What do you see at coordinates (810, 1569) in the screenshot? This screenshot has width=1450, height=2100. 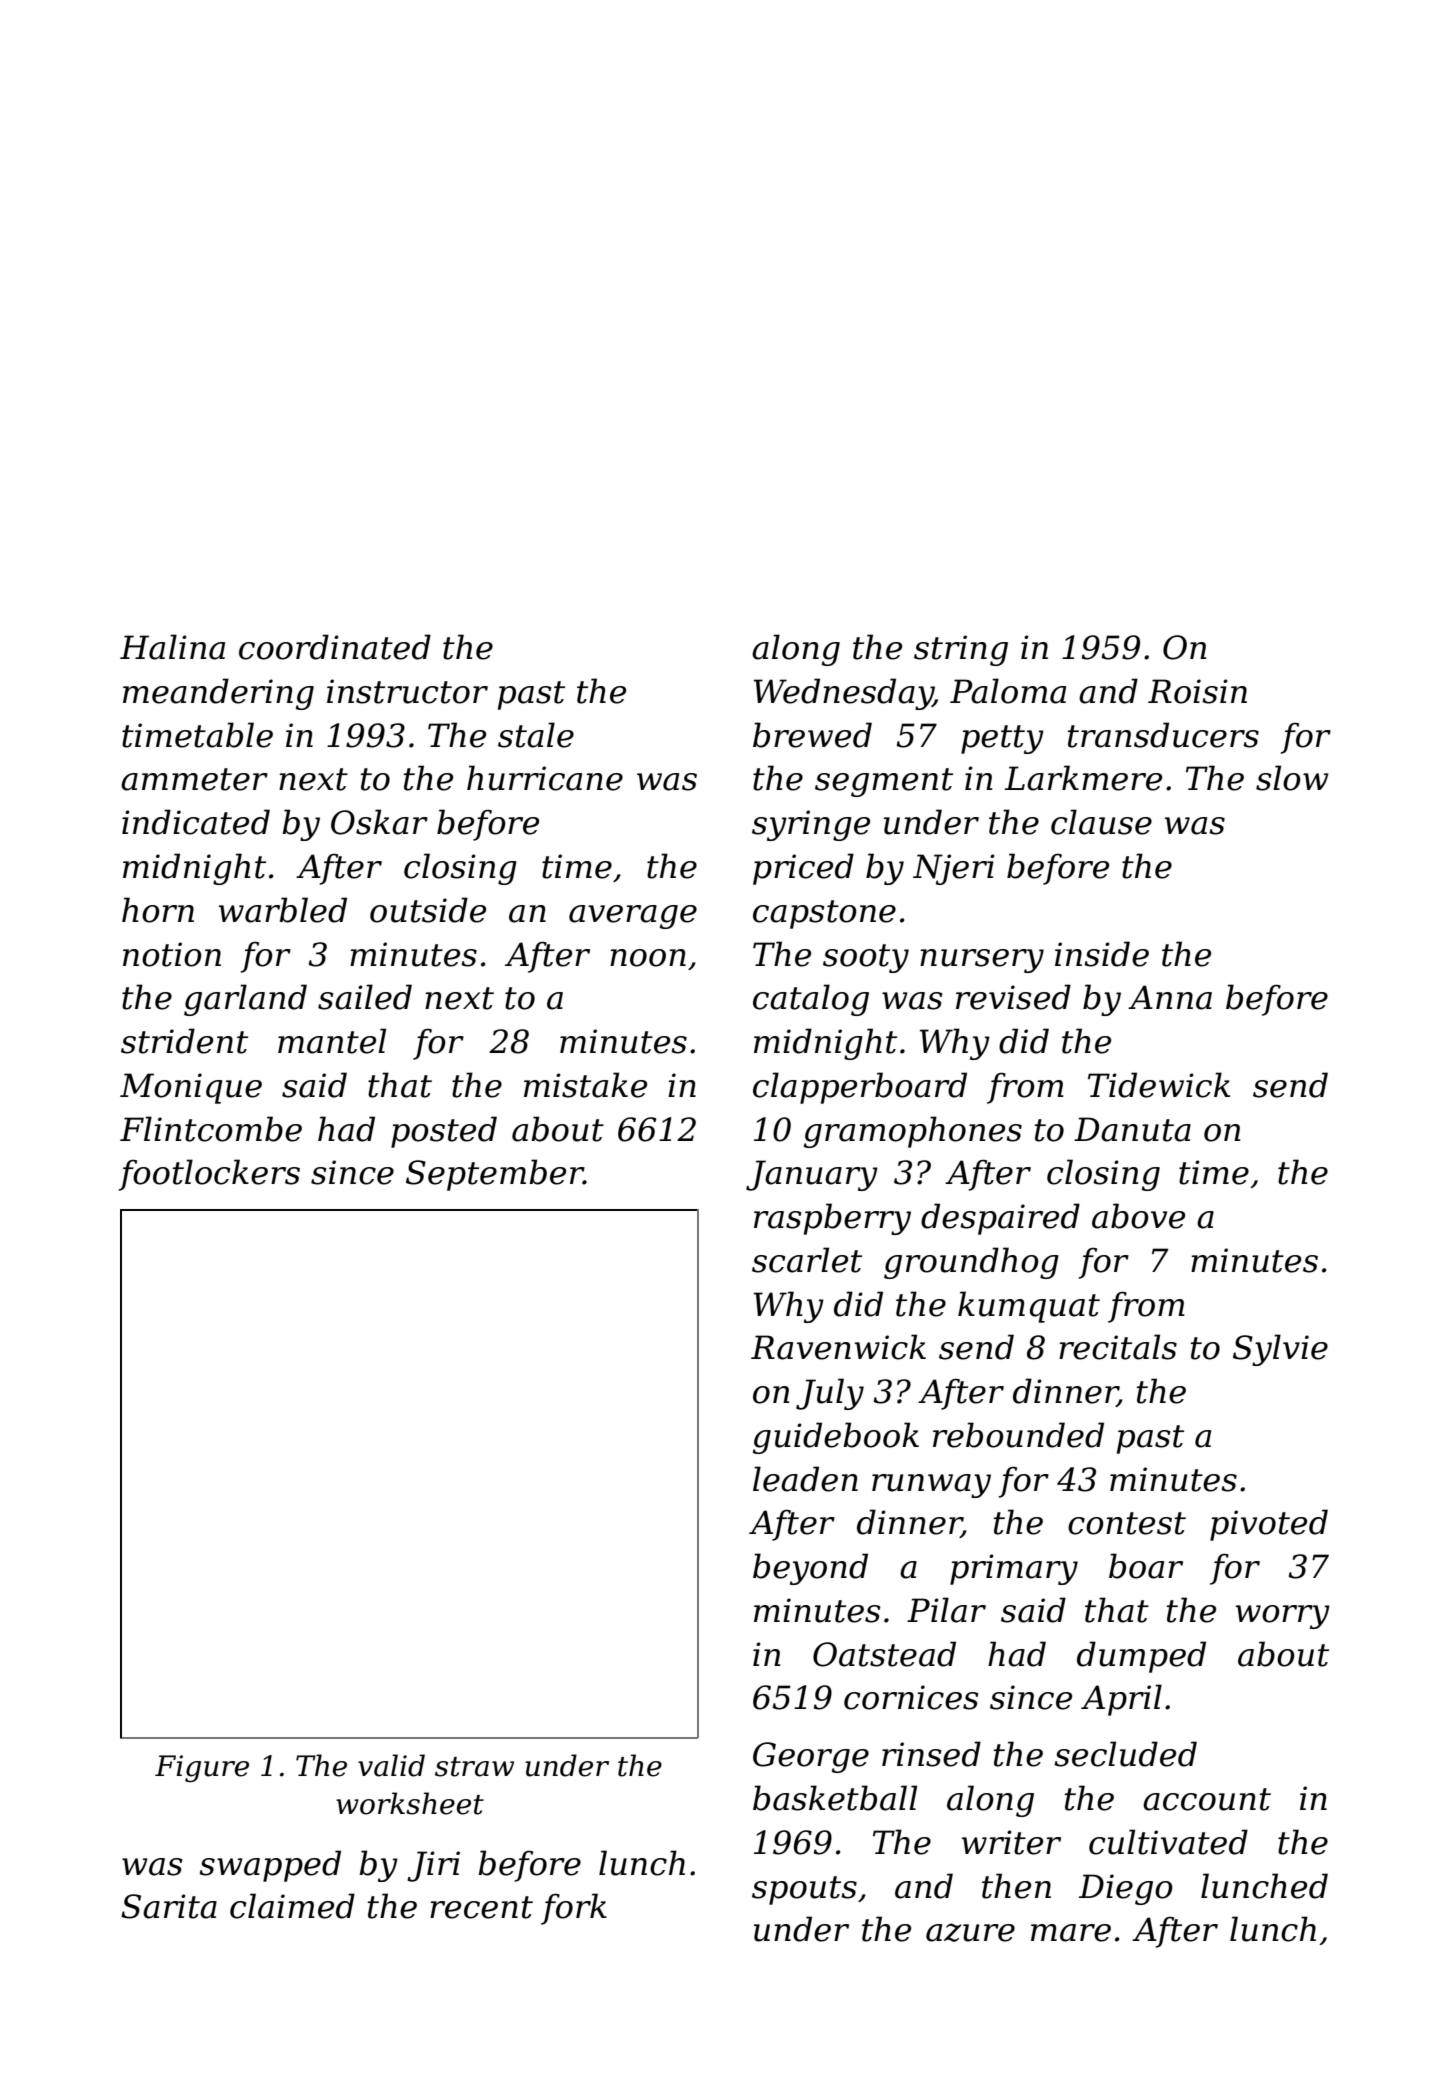 I see `beyond` at bounding box center [810, 1569].
